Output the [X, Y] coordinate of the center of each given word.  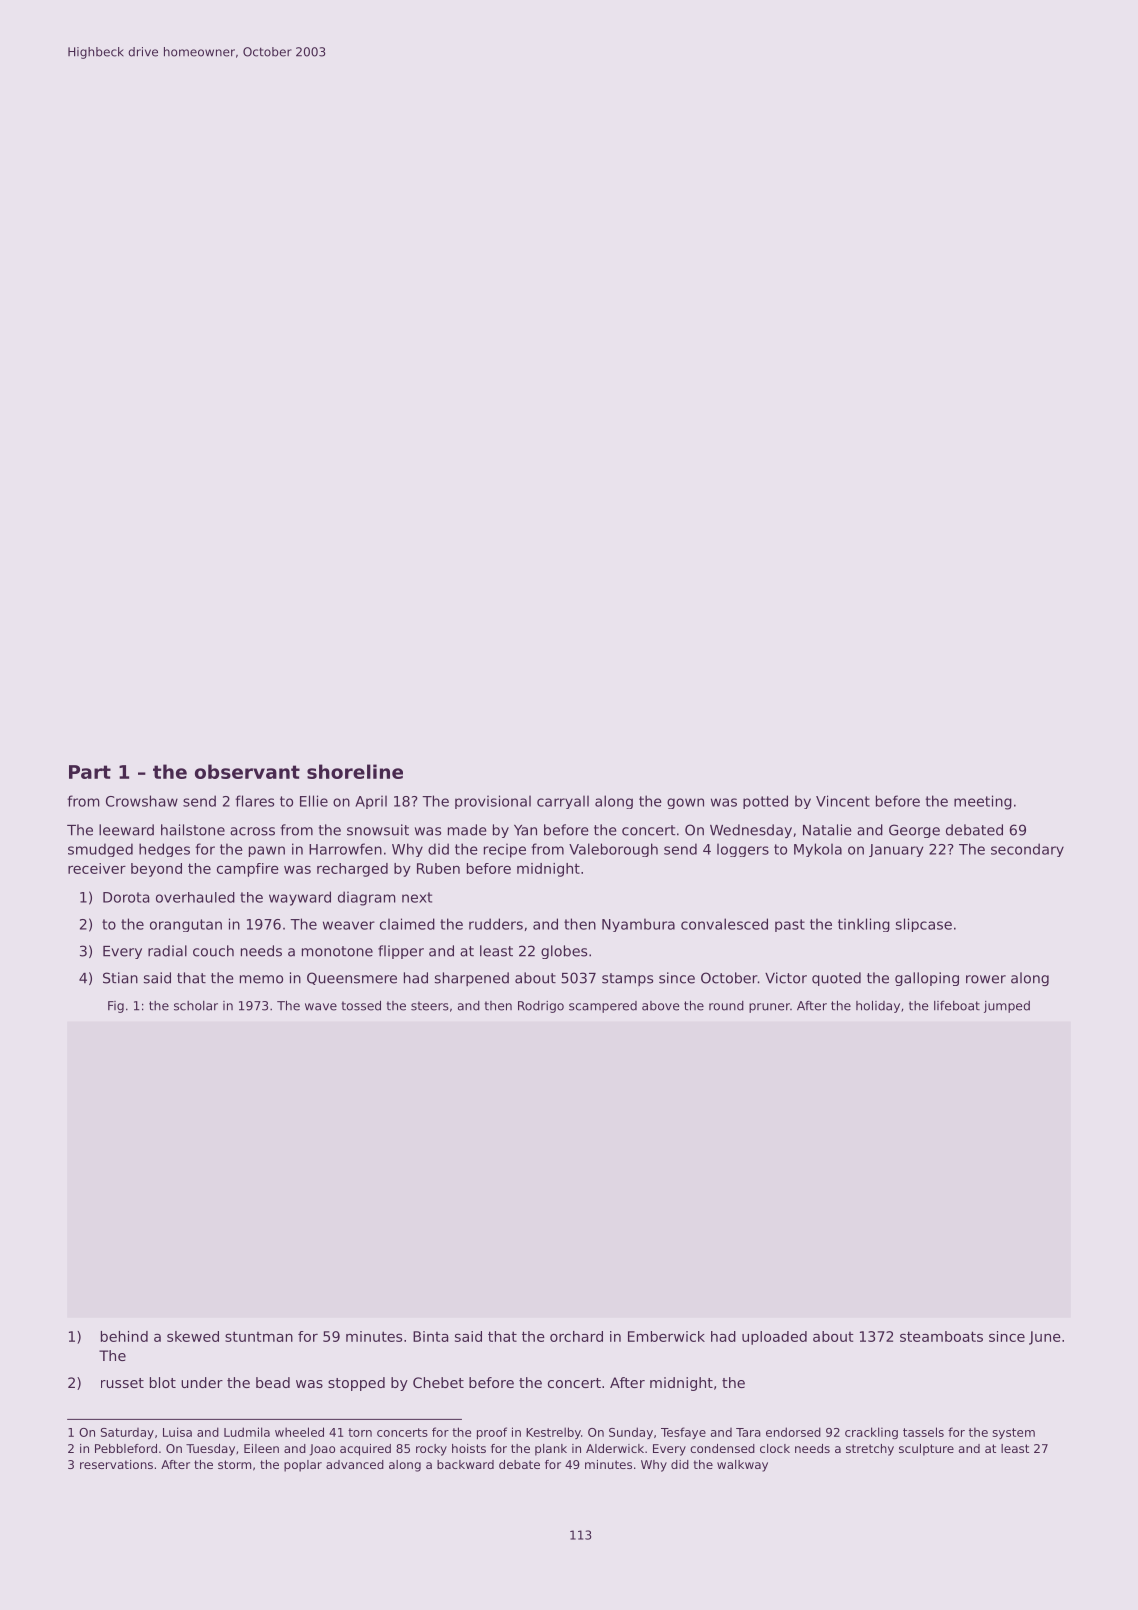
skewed [193, 1336]
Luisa [177, 1432]
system [1014, 1433]
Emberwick [666, 1336]
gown [685, 803]
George [914, 831]
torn [360, 1432]
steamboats [941, 1336]
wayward [300, 898]
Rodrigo [541, 1007]
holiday [878, 1007]
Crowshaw [142, 801]
